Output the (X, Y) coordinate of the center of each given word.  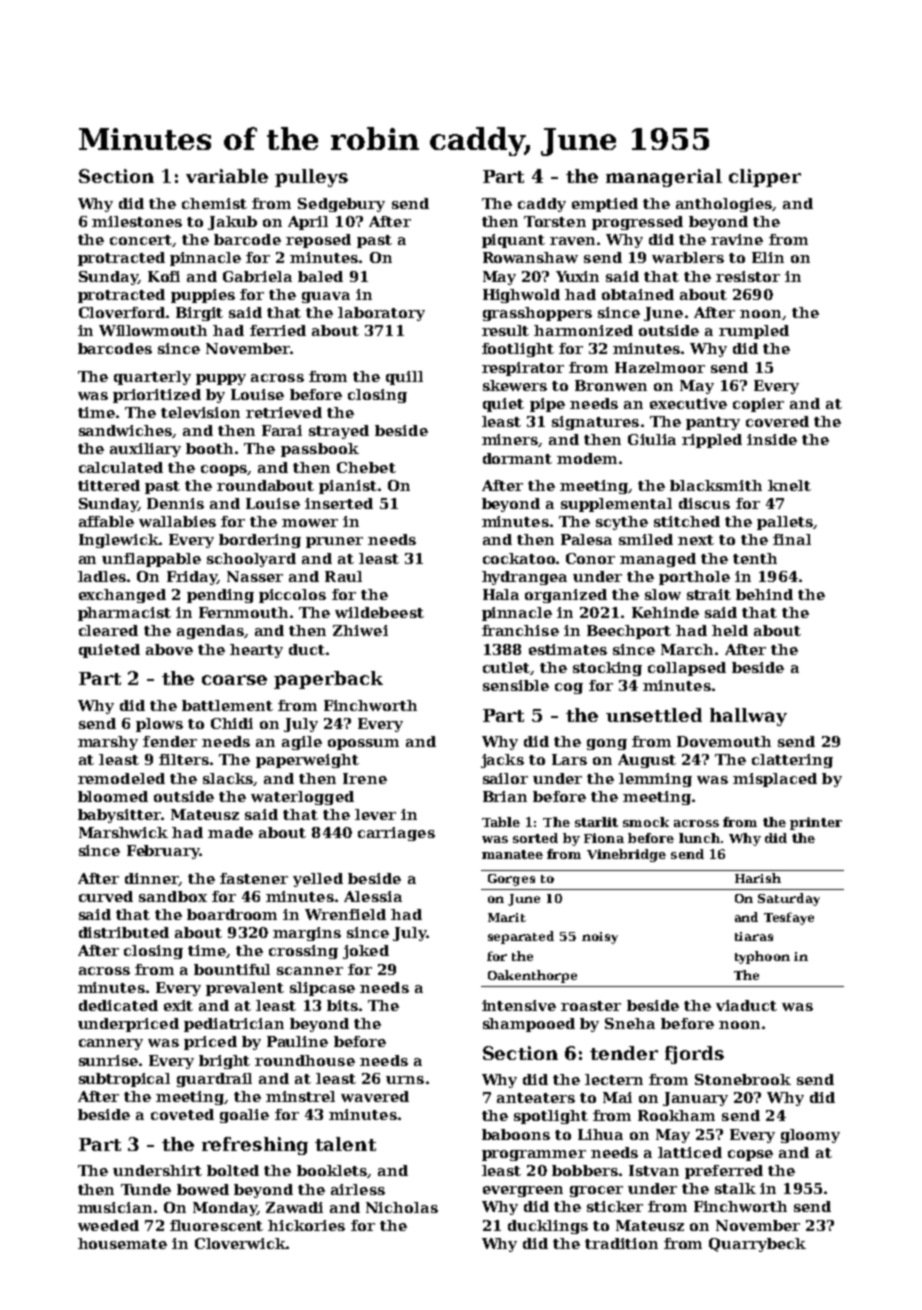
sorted (535, 838)
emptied (605, 205)
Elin (768, 257)
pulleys (311, 178)
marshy (108, 743)
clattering (792, 761)
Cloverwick (240, 1243)
